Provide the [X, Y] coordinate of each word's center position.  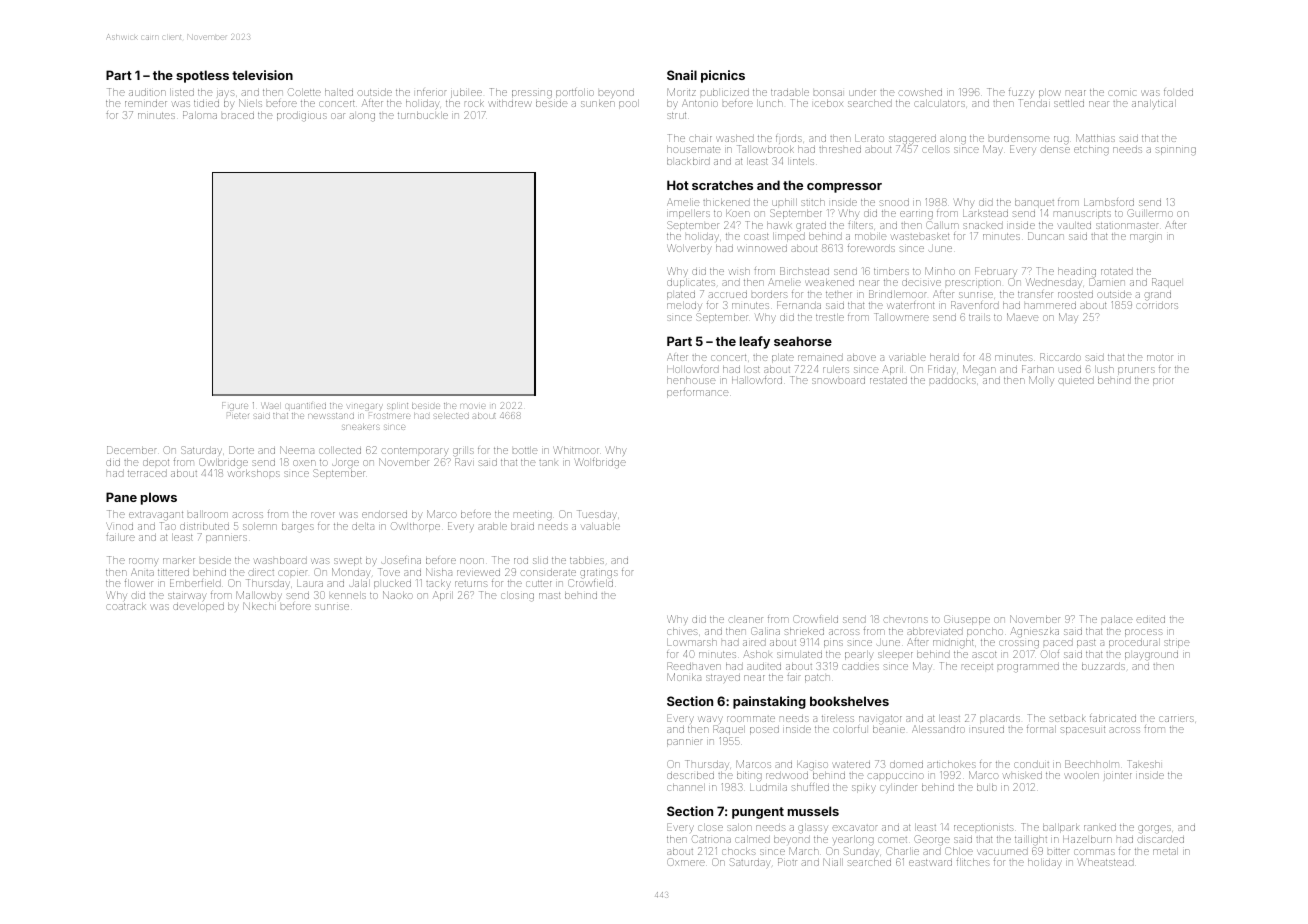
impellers [688, 214]
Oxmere [686, 862]
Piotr [787, 862]
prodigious [302, 117]
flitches [973, 862]
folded [1178, 92]
